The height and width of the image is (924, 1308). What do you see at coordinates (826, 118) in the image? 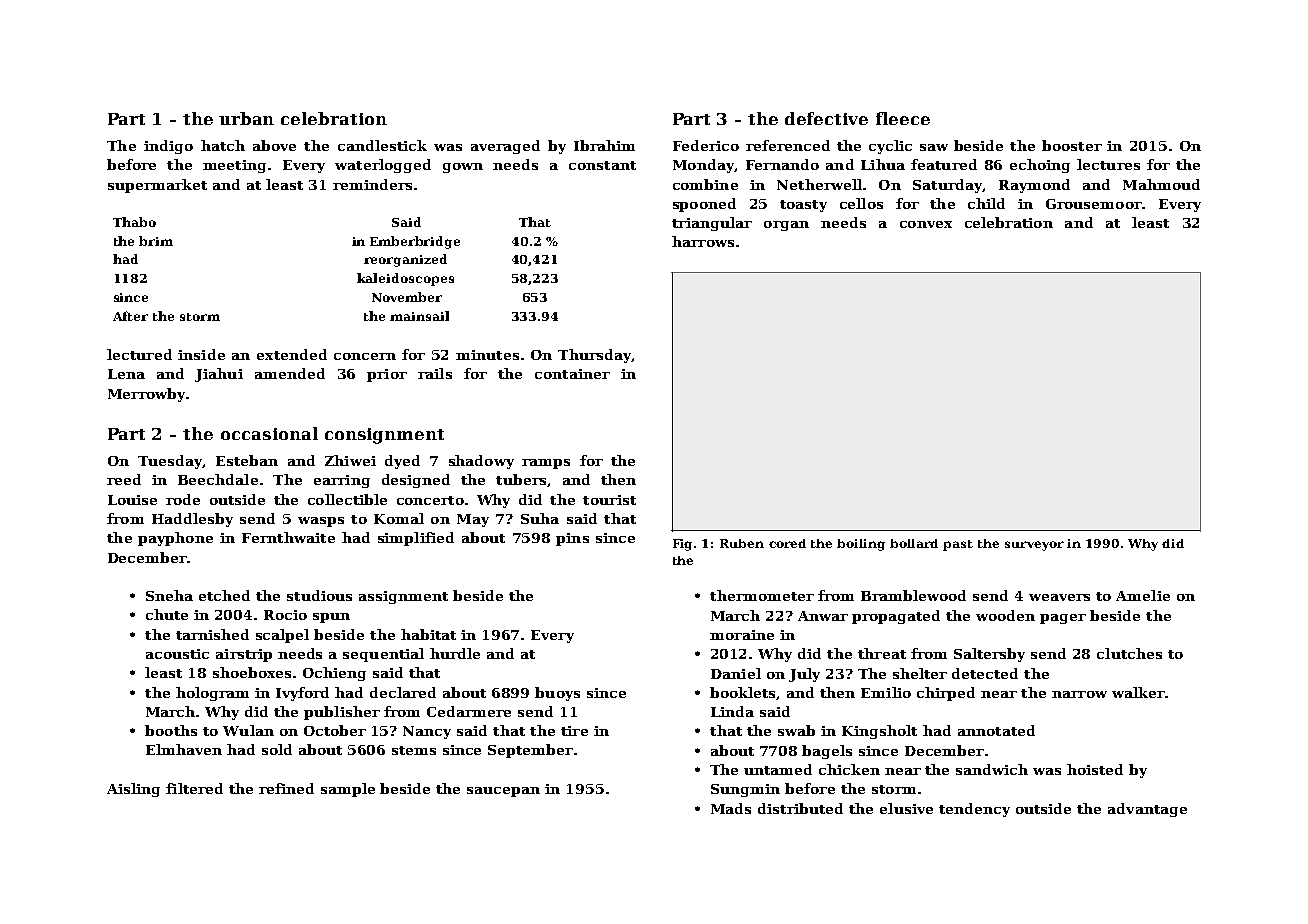
I see `defective` at bounding box center [826, 118].
